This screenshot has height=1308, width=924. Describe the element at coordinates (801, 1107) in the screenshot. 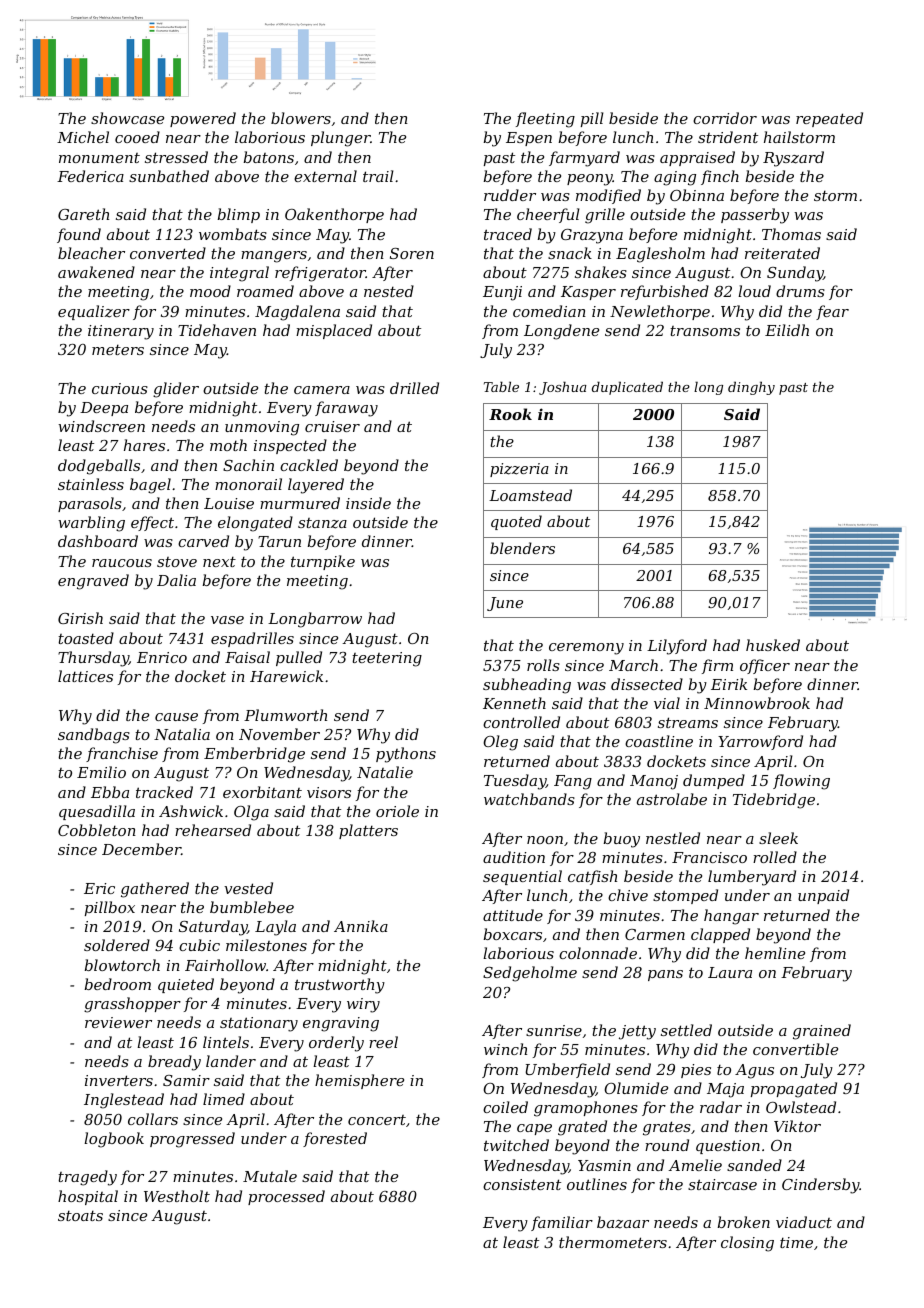

I see `Owlstead` at that location.
